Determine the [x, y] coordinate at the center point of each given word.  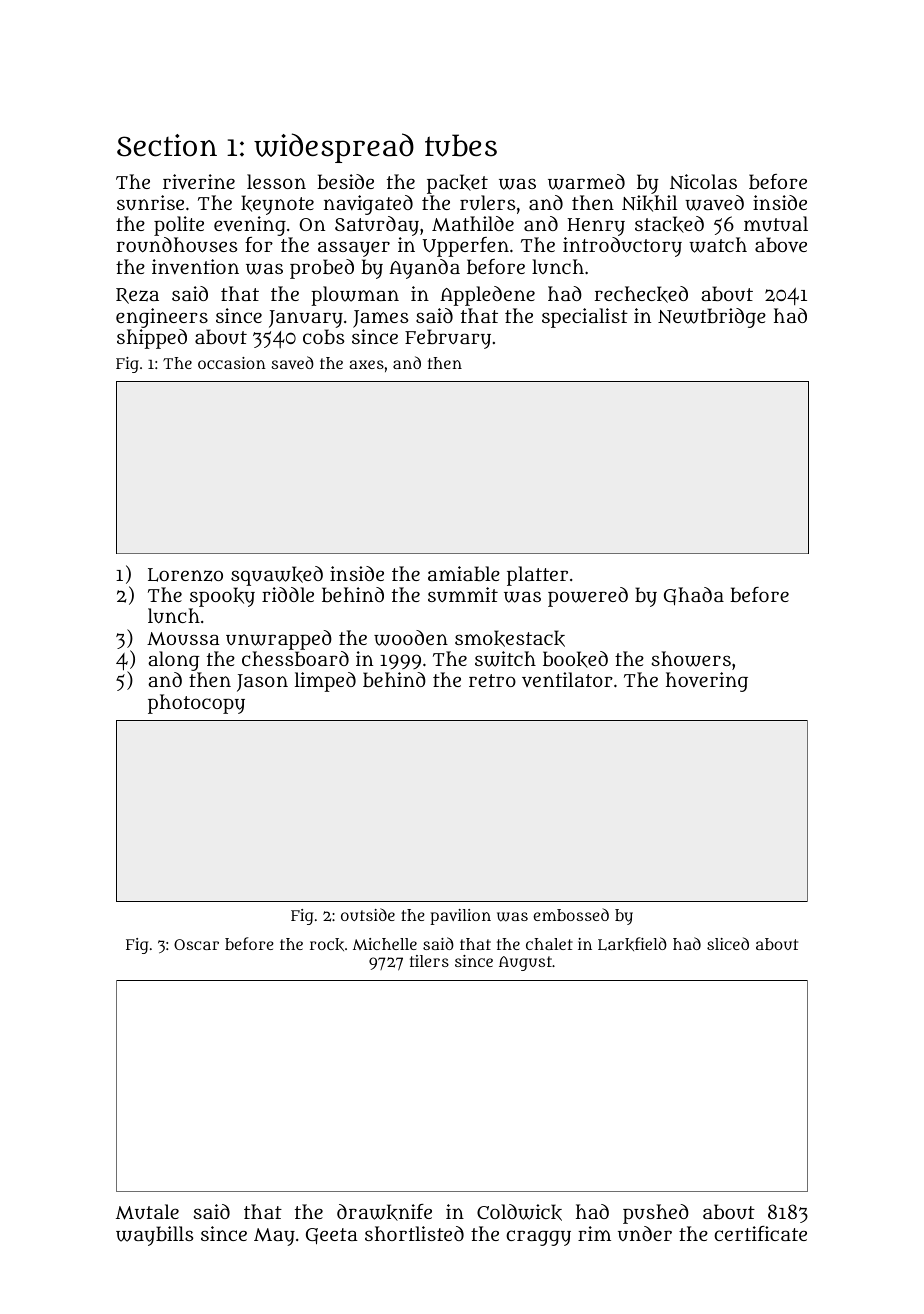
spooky [222, 598]
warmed [586, 182]
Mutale [147, 1212]
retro [492, 680]
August [525, 963]
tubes [461, 145]
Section [167, 145]
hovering [707, 682]
